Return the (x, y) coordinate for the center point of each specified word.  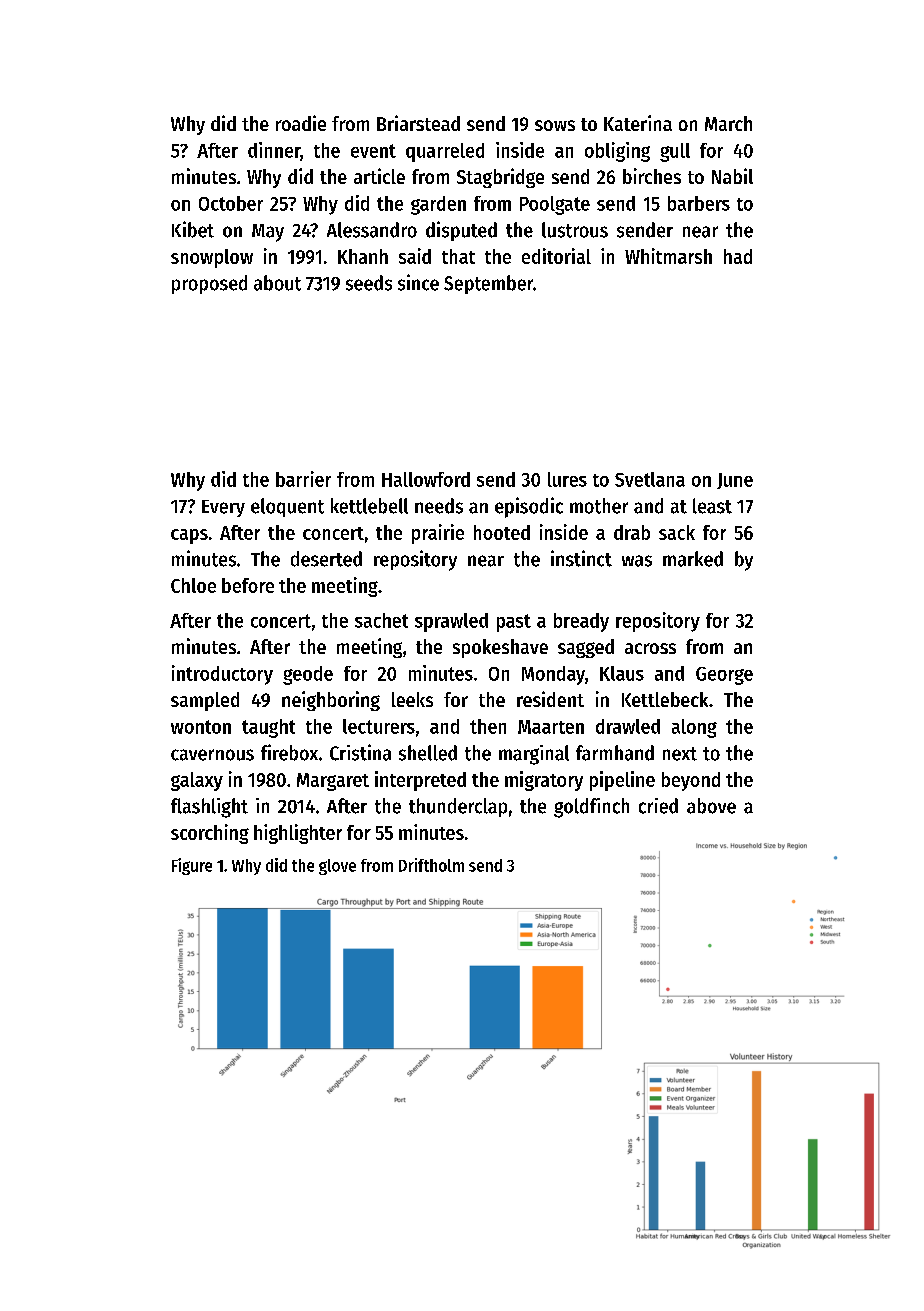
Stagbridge (500, 178)
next (680, 754)
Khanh (363, 256)
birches (652, 176)
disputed (461, 231)
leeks (412, 699)
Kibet (193, 229)
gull (675, 152)
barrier (303, 479)
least (712, 506)
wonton (201, 727)
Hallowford (426, 479)
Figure (192, 866)
